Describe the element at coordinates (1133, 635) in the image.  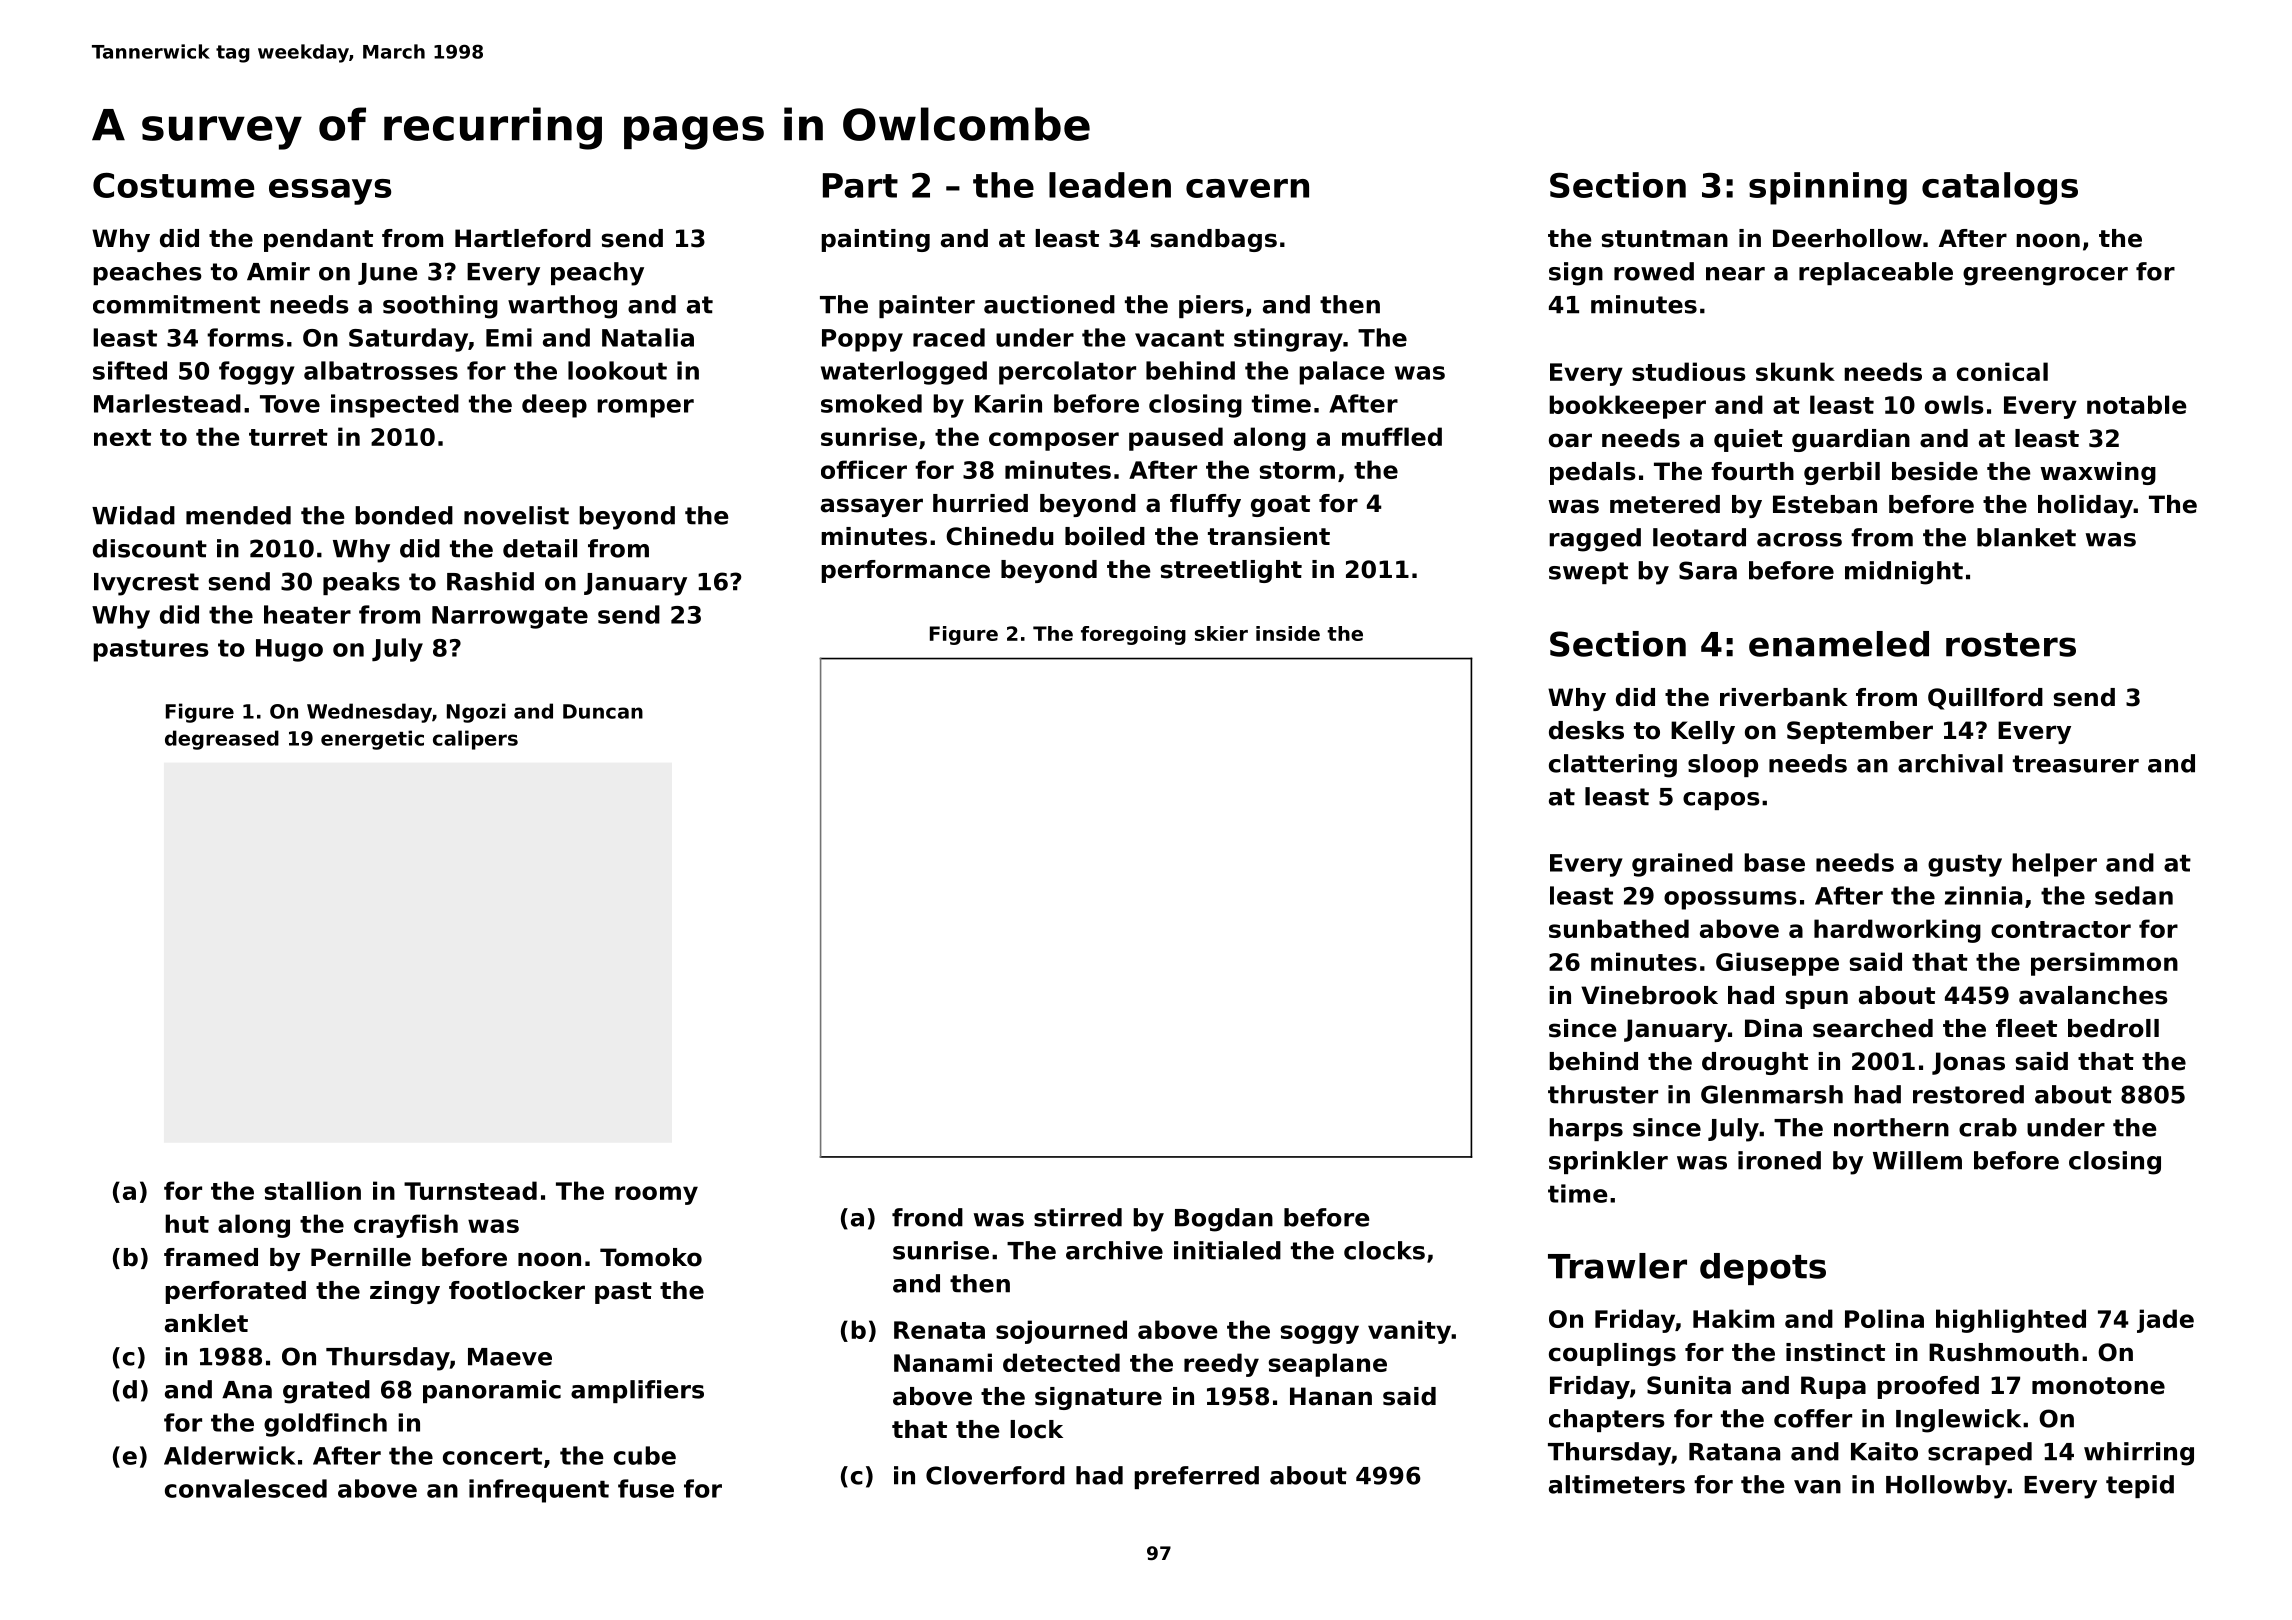
I see `foregoing` at that location.
